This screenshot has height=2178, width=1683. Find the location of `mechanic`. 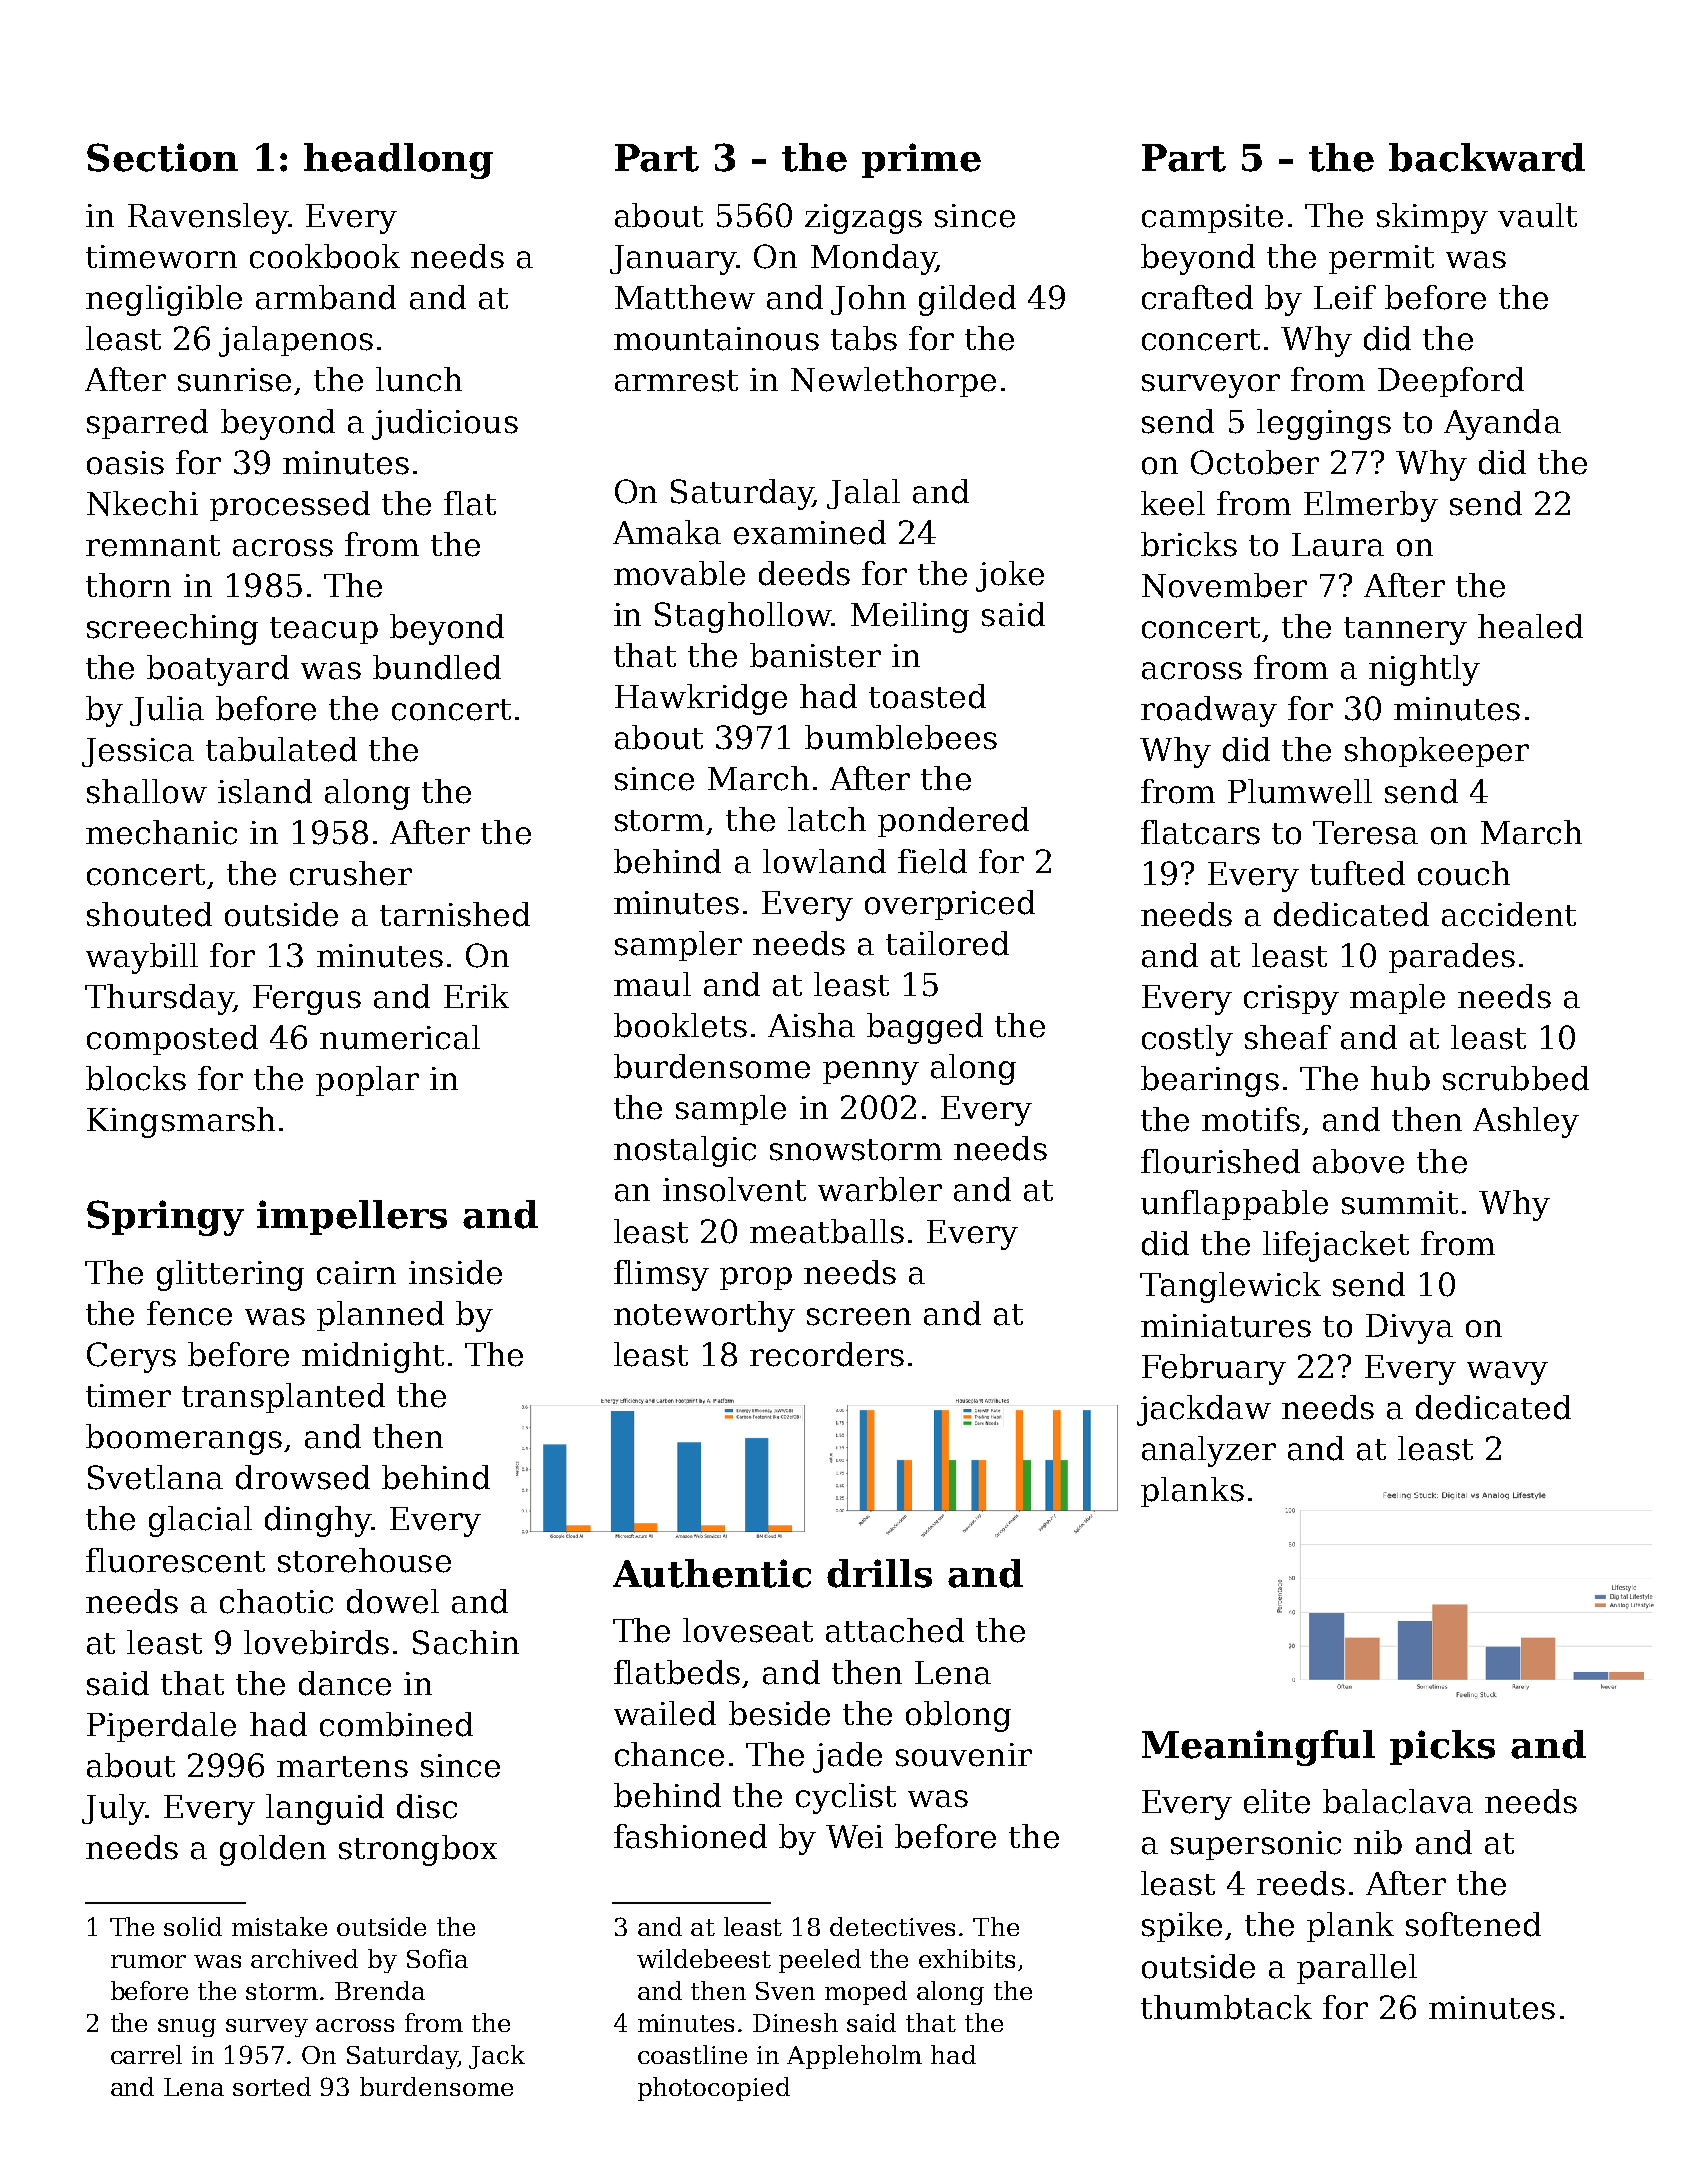

mechanic is located at coordinates (161, 832).
